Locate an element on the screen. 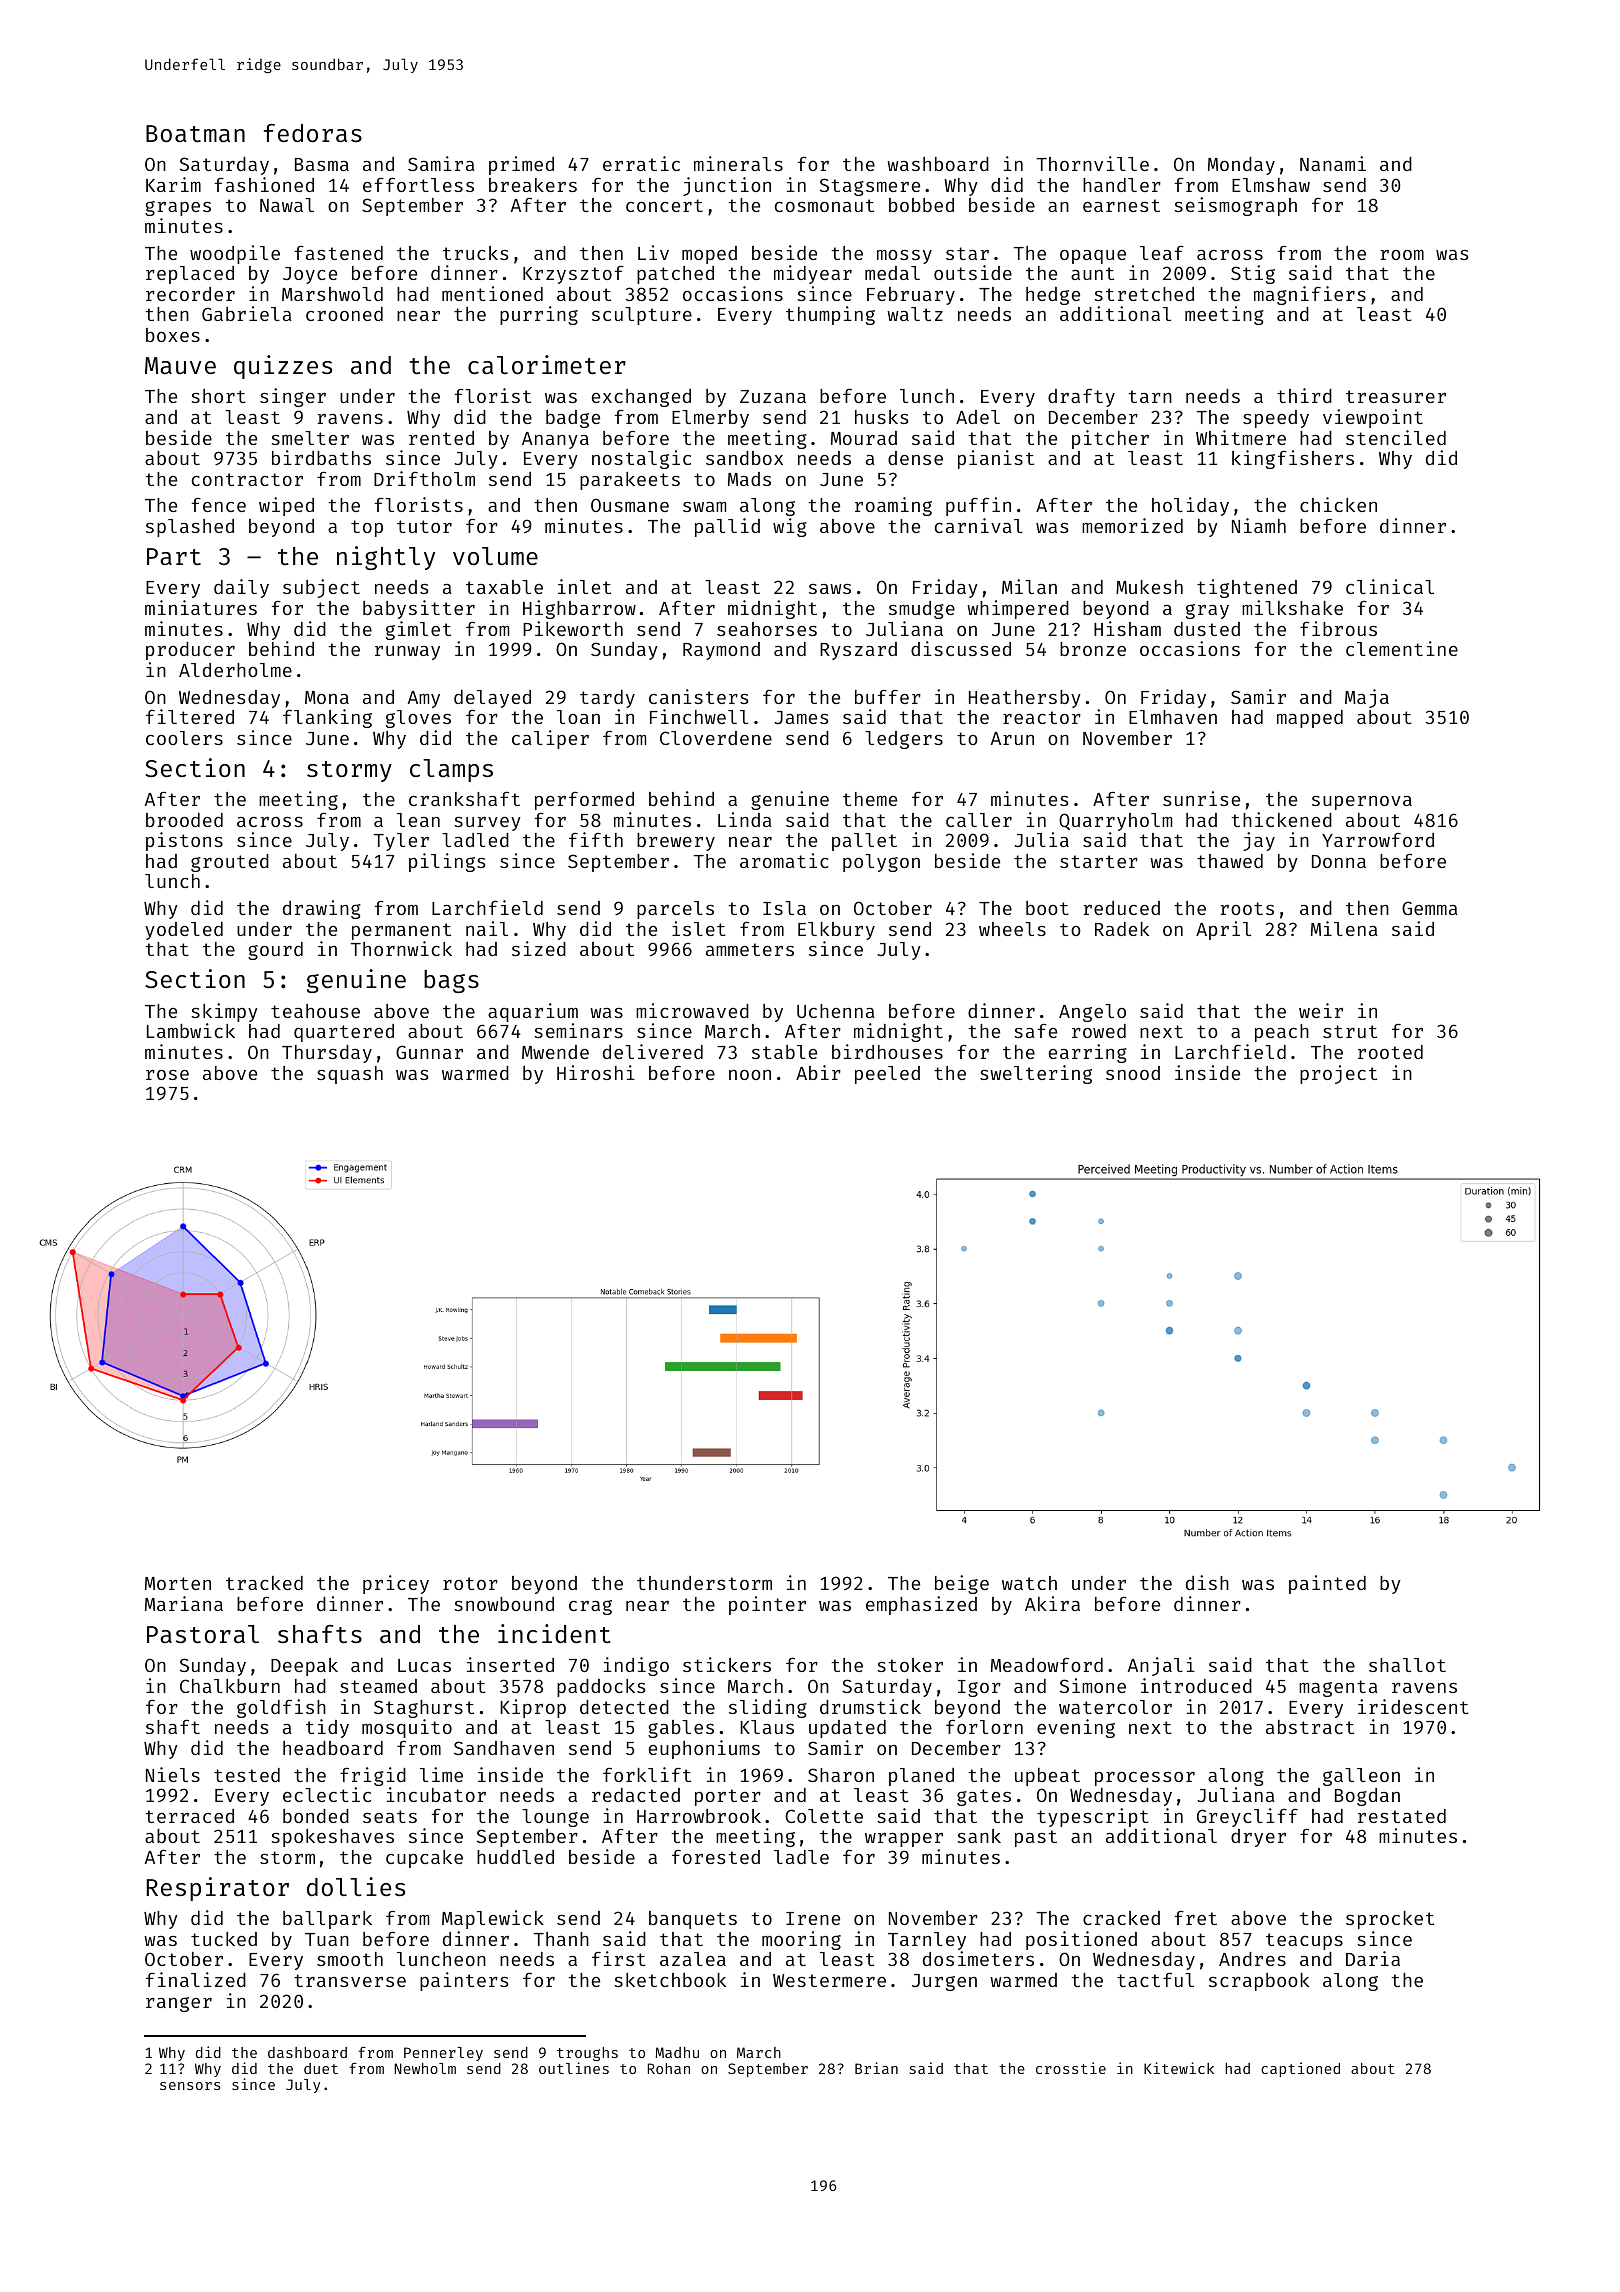 The image size is (1620, 2292). microwaved is located at coordinates (692, 1010).
